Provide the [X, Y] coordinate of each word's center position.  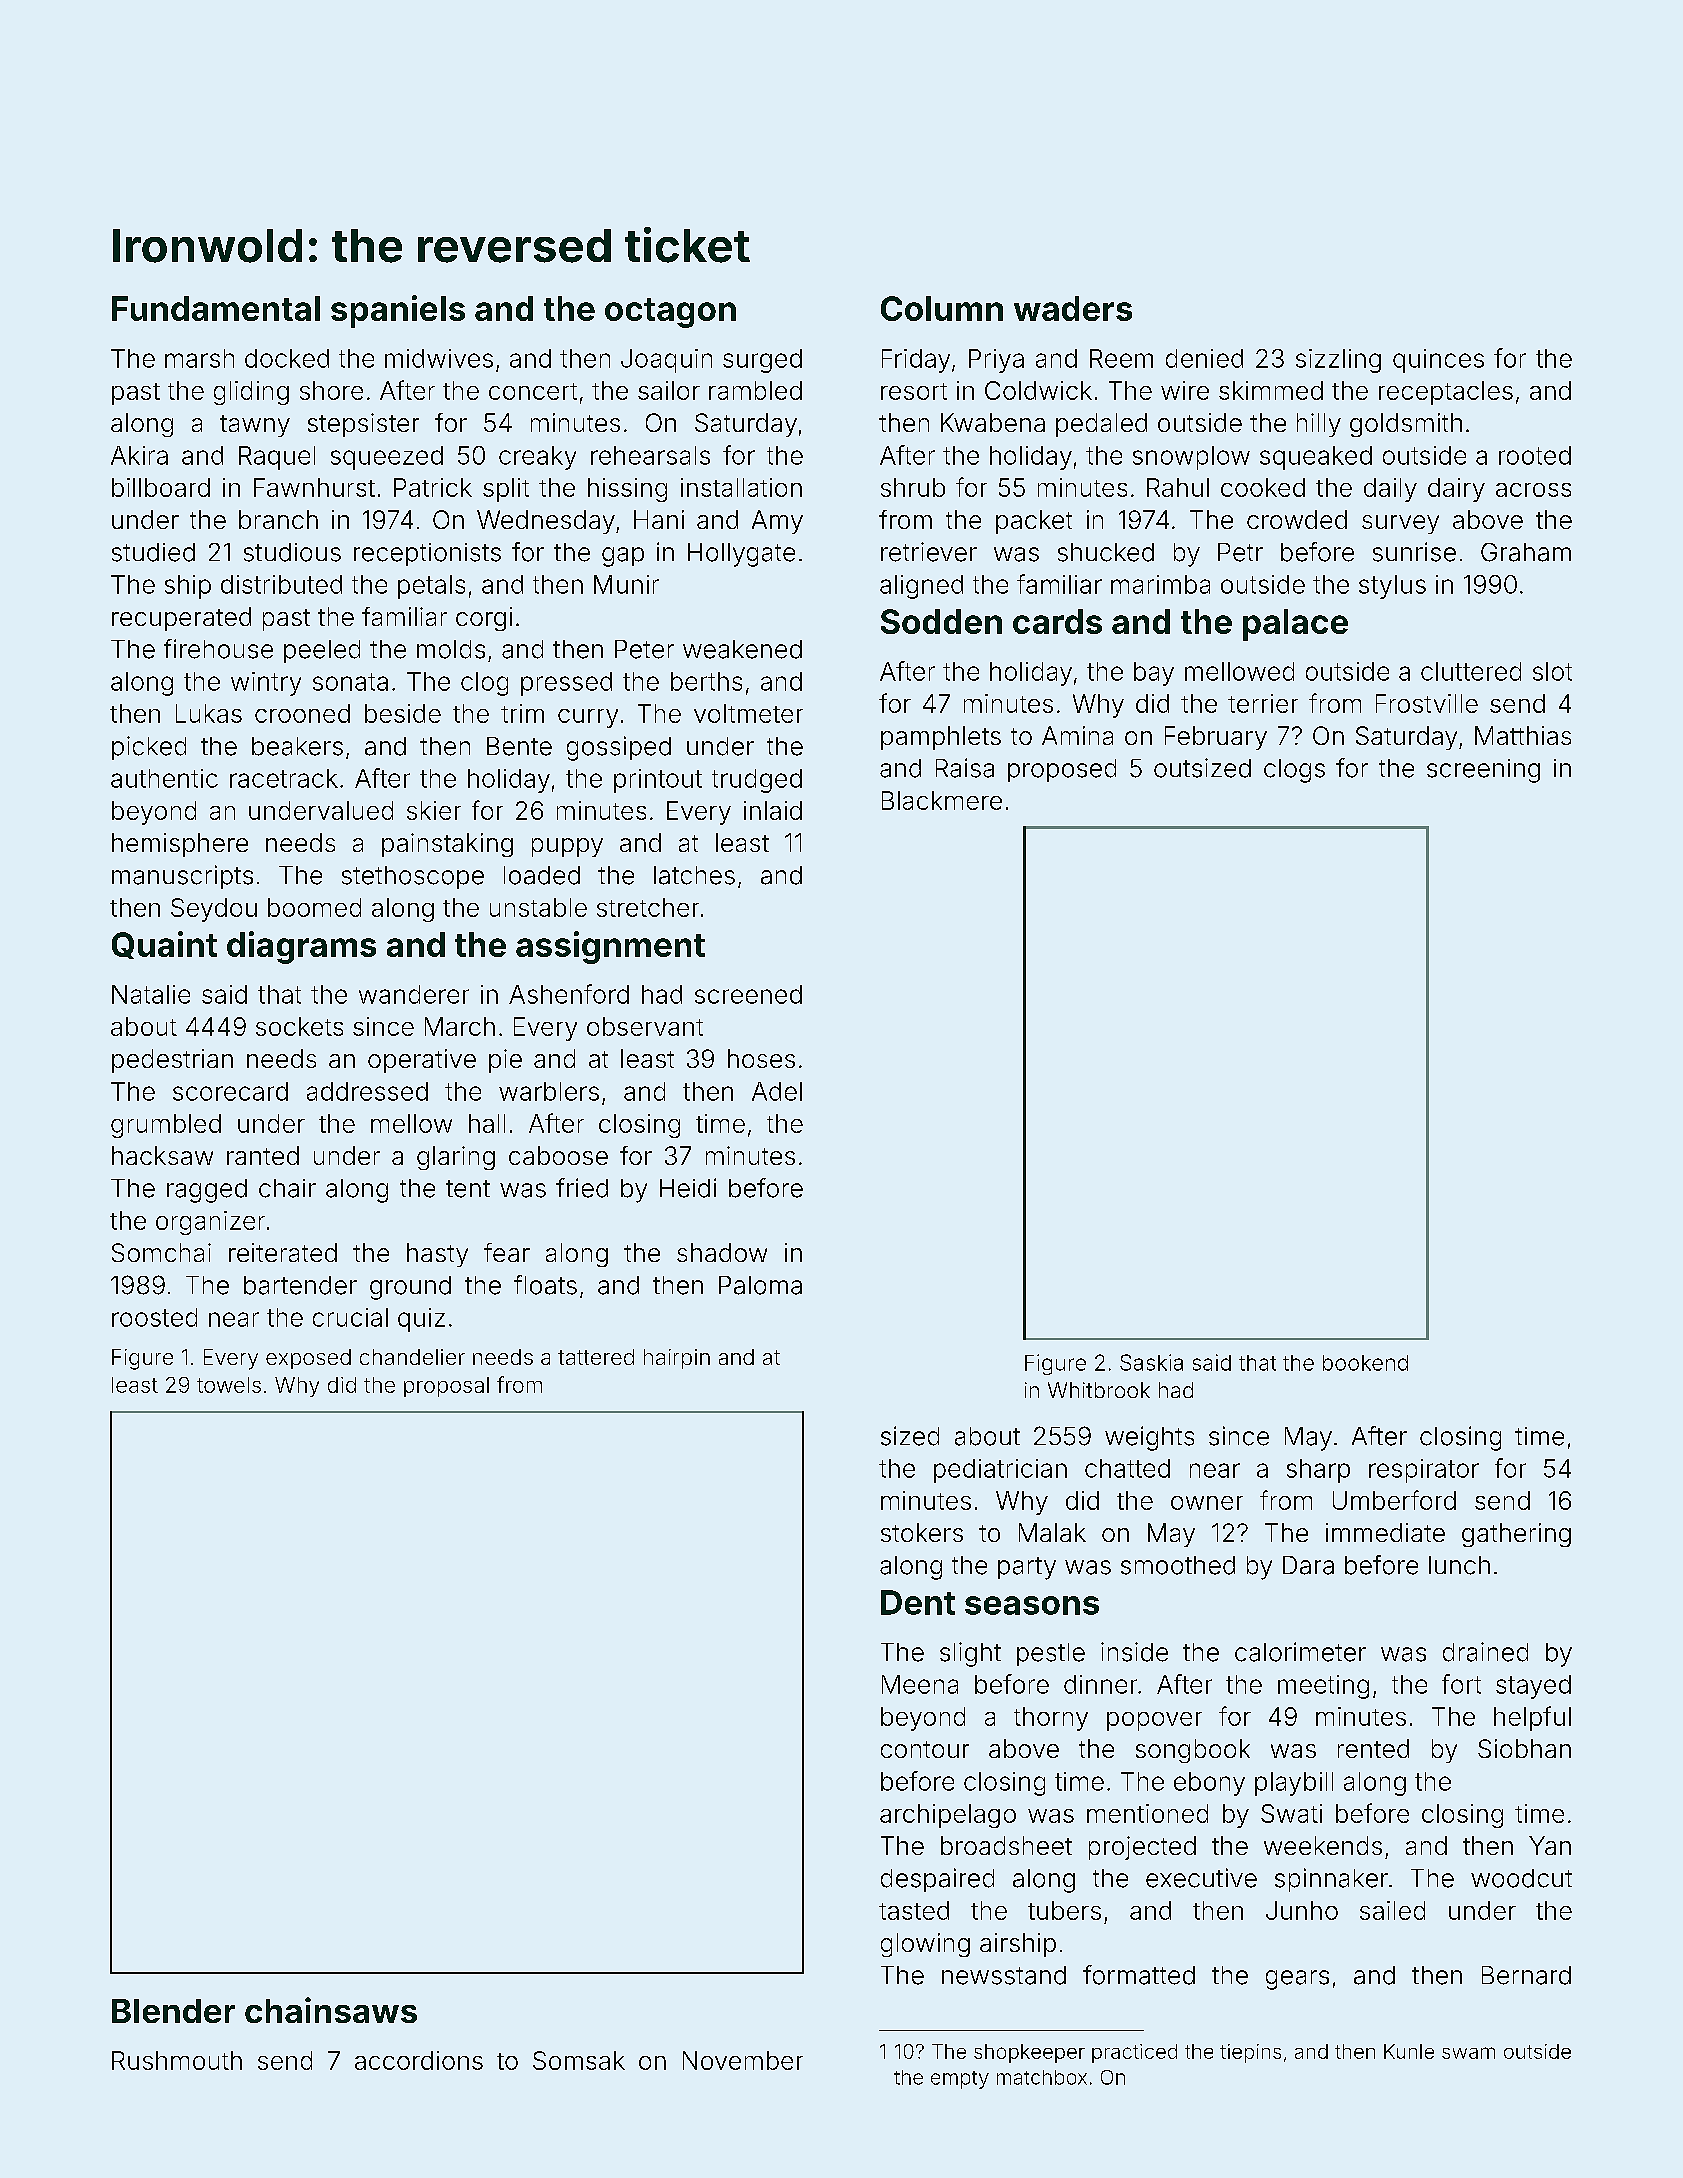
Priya [996, 361]
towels [229, 1385]
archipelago [948, 1816]
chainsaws [331, 2010]
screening [1483, 771]
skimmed [1271, 390]
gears [1297, 1980]
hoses [761, 1058]
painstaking [447, 845]
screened [748, 994]
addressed [367, 1091]
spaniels [398, 311]
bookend [1365, 1363]
